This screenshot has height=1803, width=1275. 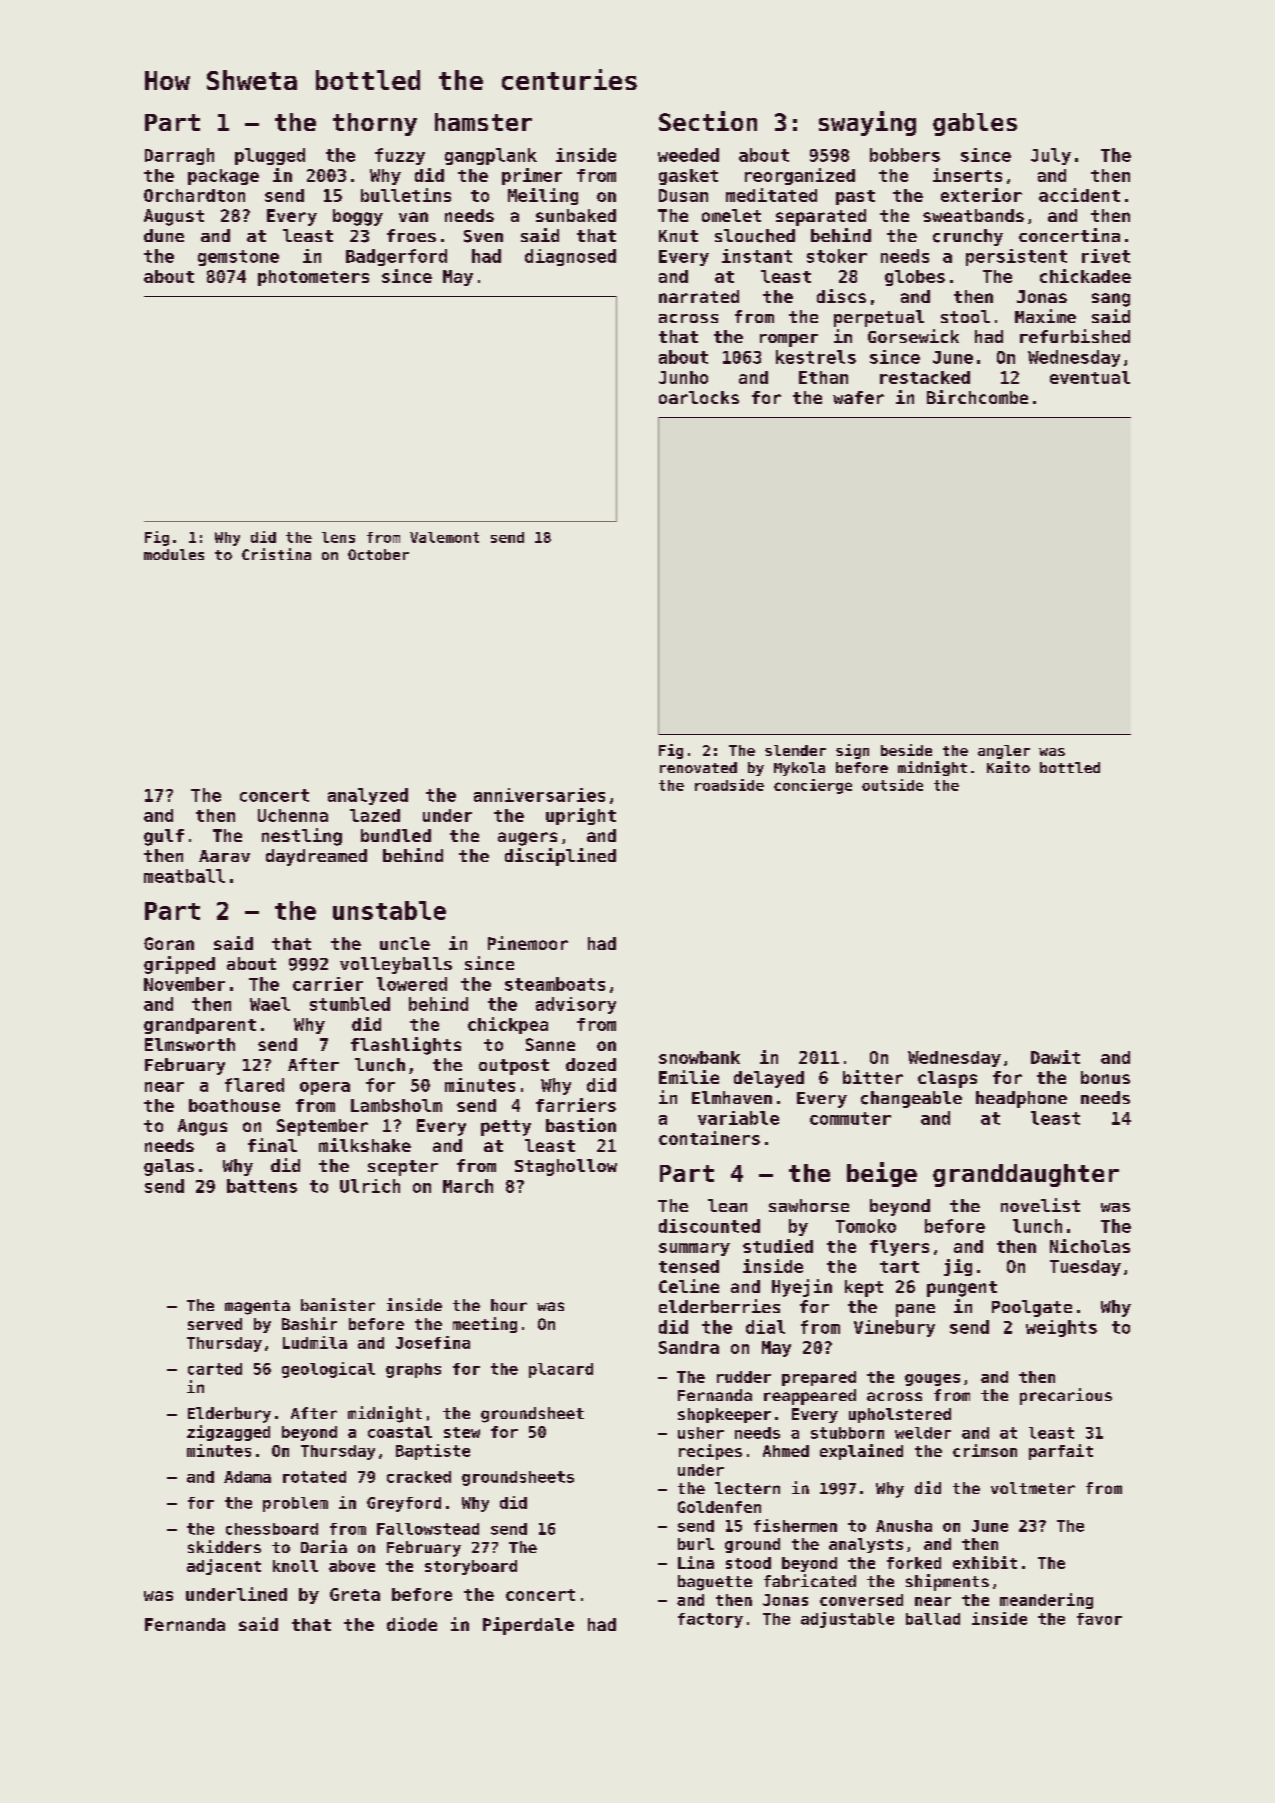 I want to click on clasps, so click(x=947, y=1079).
